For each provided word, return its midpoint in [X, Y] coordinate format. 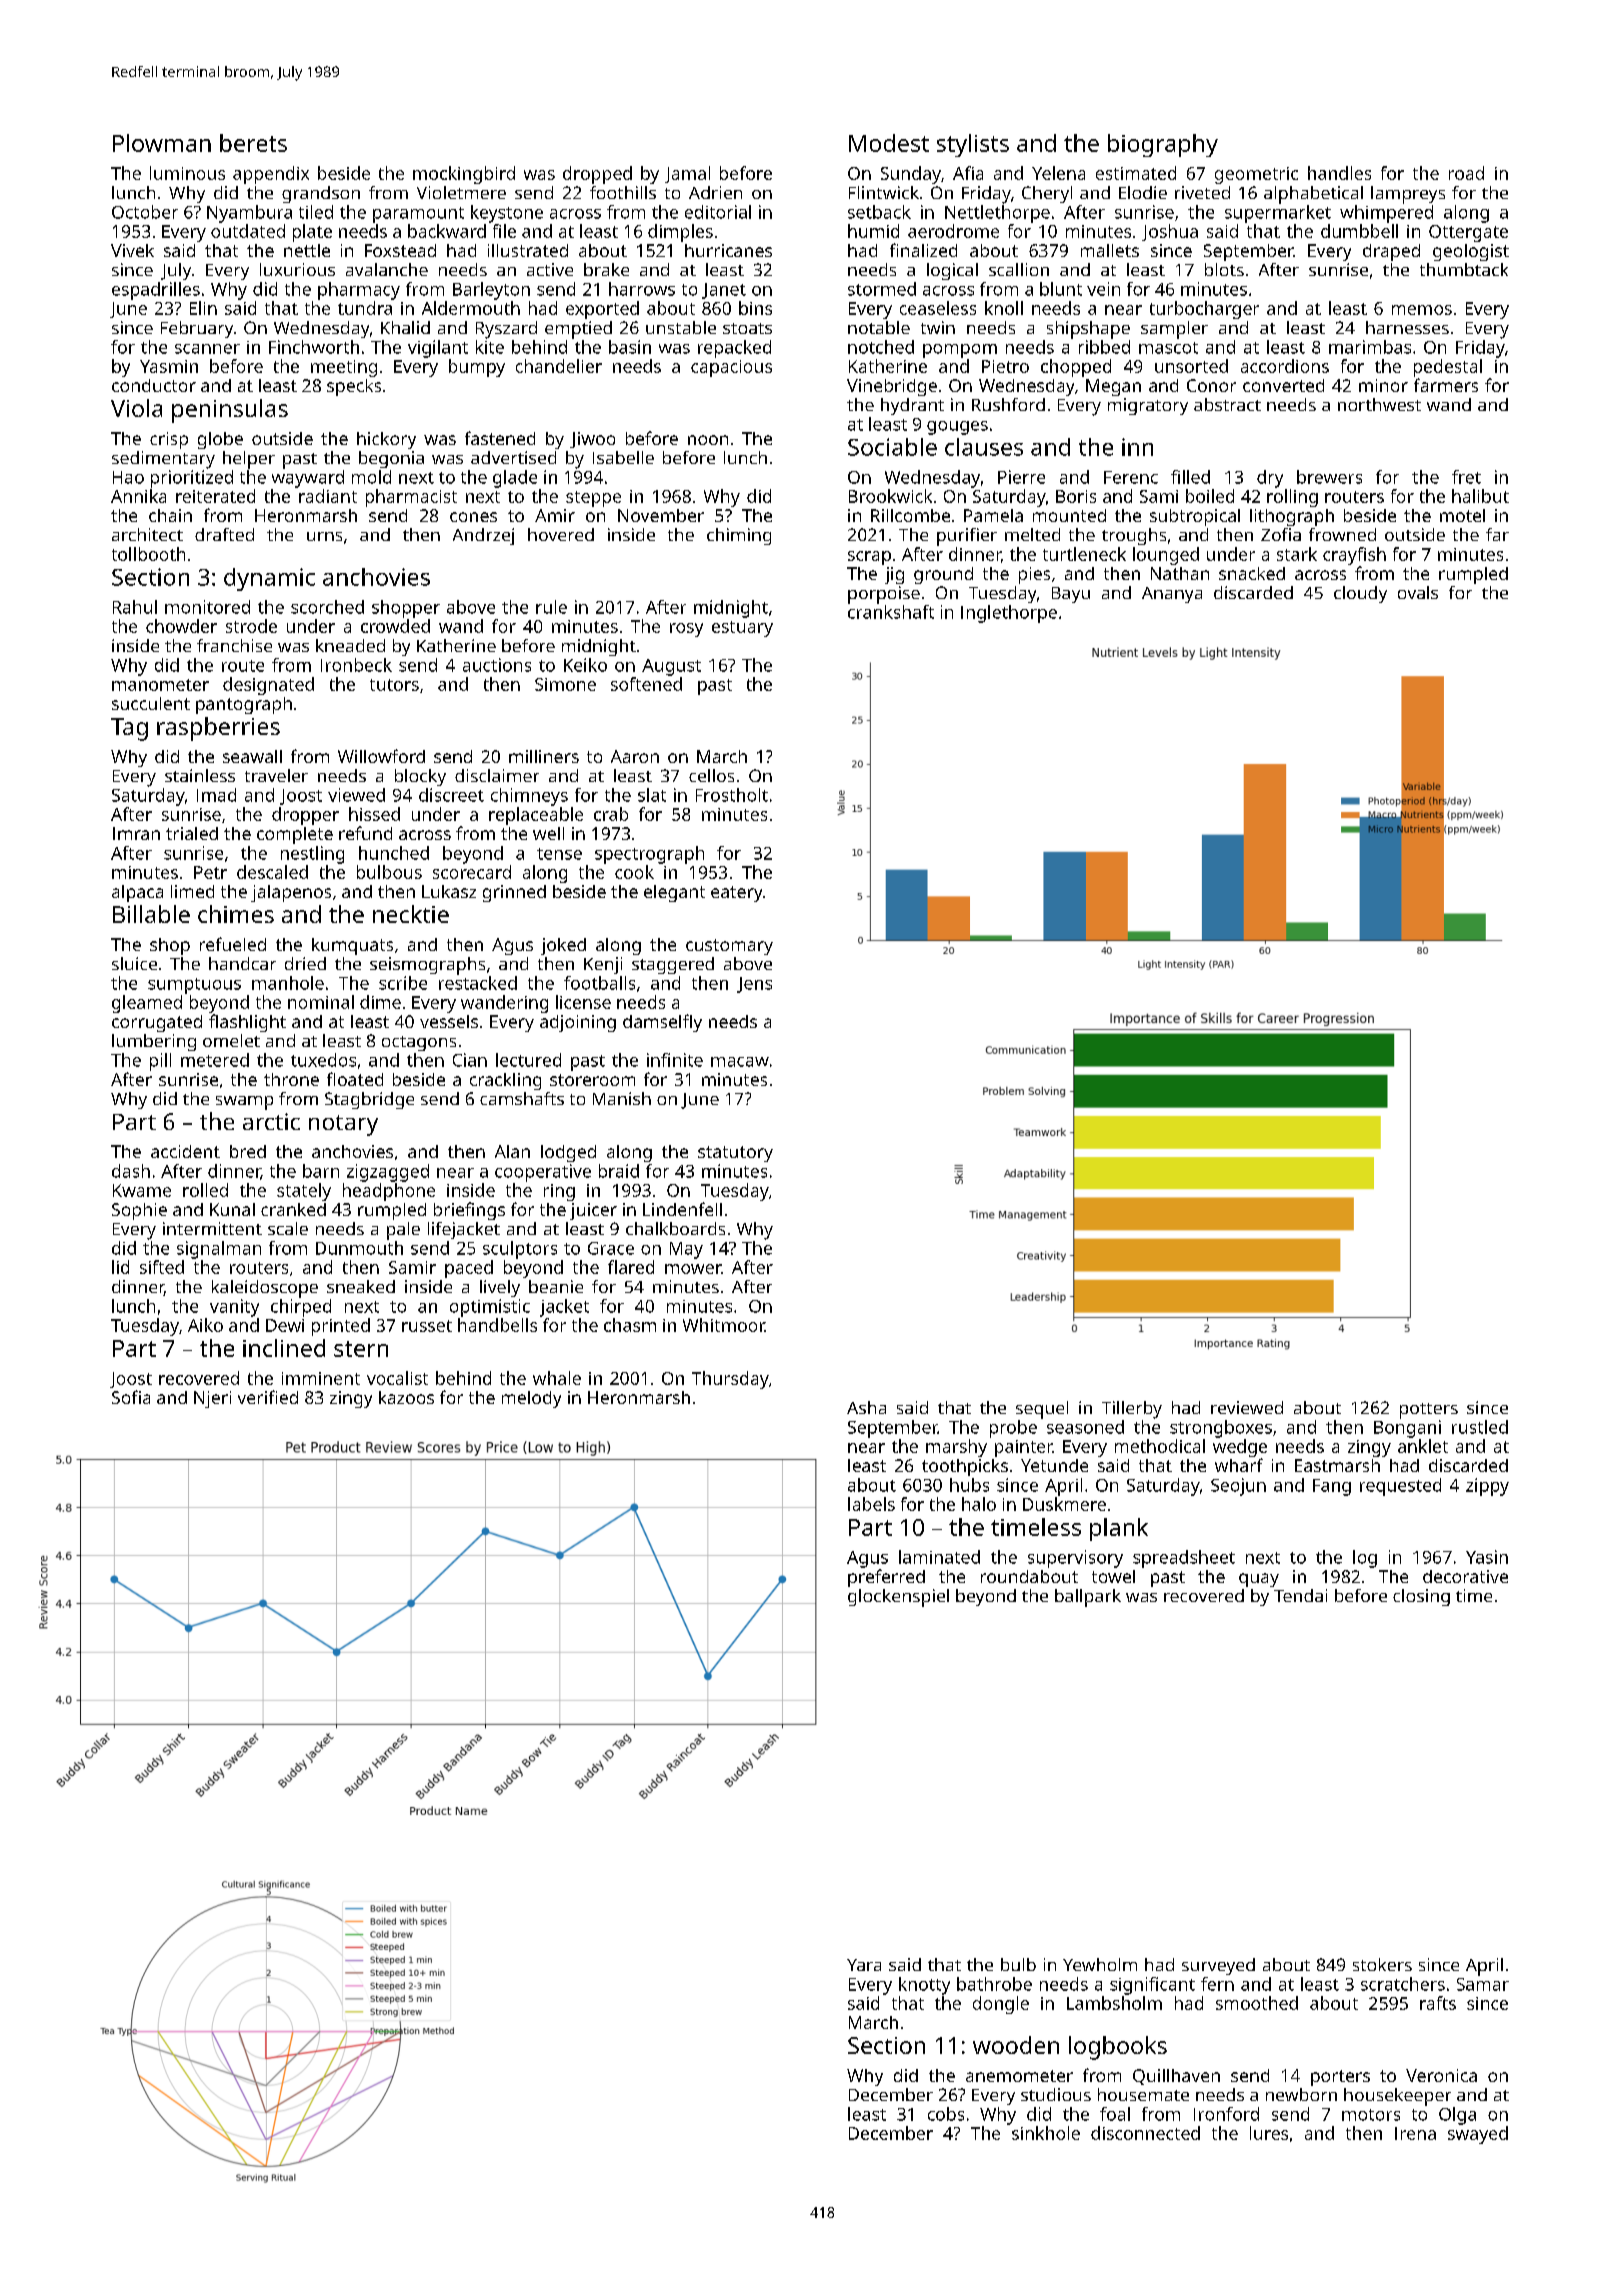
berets [253, 143]
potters [1429, 1411]
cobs [946, 2114]
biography [1163, 145]
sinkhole [1046, 2133]
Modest [889, 143]
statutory [735, 1154]
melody [531, 1399]
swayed [1478, 2135]
